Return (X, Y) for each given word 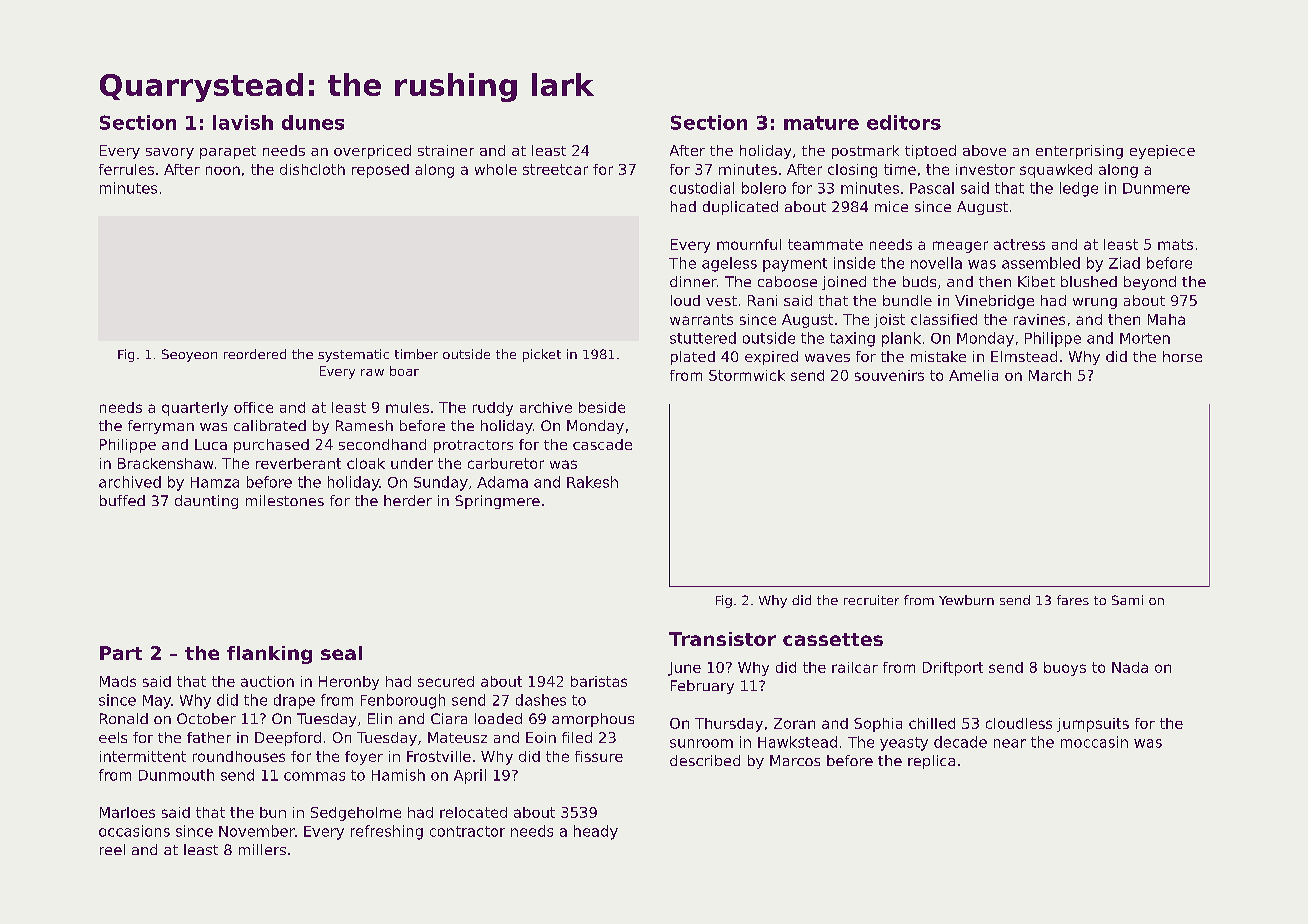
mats (1175, 244)
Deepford (288, 739)
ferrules (126, 169)
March (1050, 375)
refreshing (387, 832)
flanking (269, 655)
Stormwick (747, 375)
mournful (749, 244)
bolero (764, 188)
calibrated (270, 425)
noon (223, 170)
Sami (1127, 600)
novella (936, 263)
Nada (1130, 667)
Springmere (497, 502)
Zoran (794, 723)
